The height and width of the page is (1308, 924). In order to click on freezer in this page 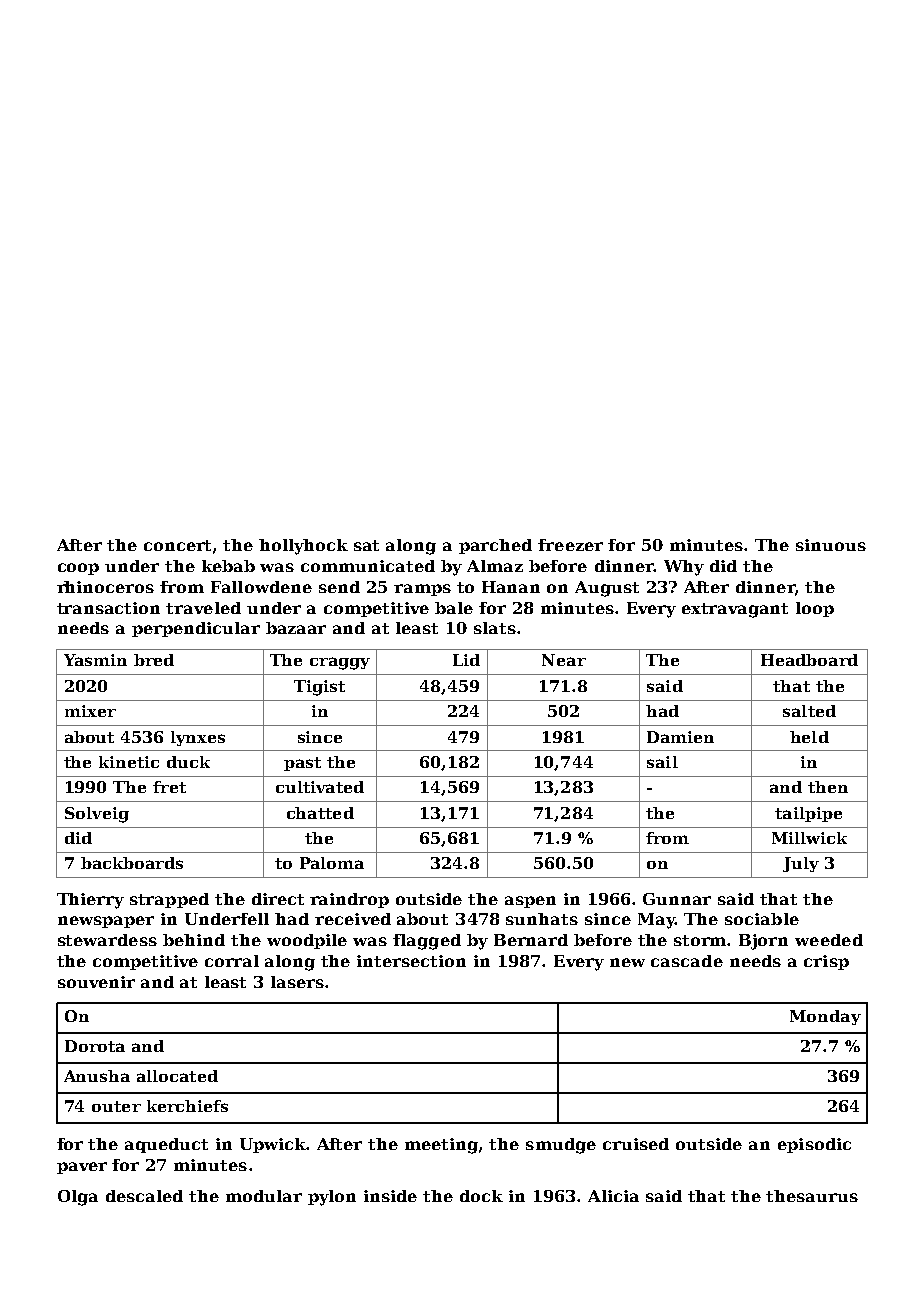, I will do `click(570, 545)`.
